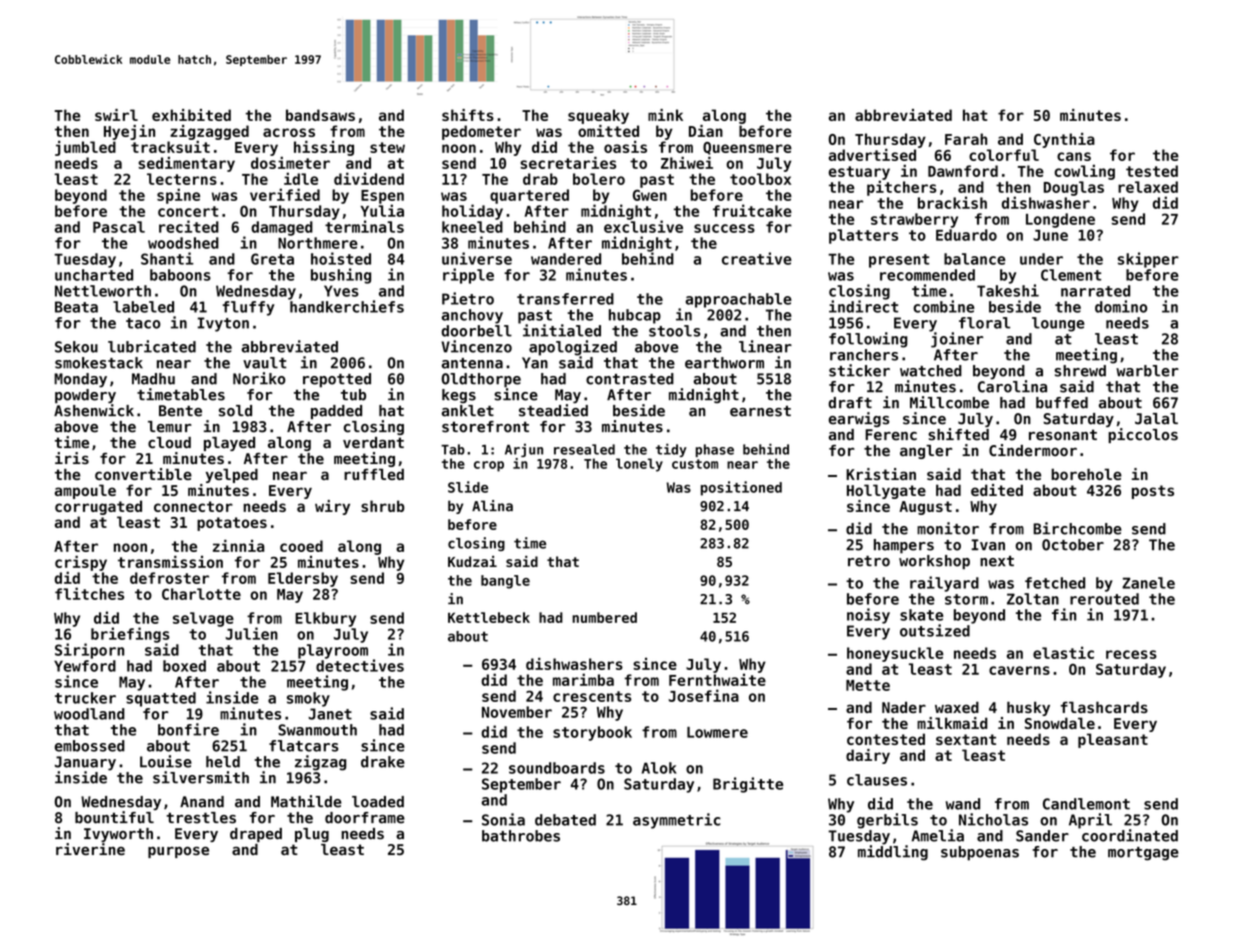 The width and height of the page is (1233, 952). What do you see at coordinates (308, 699) in the page?
I see `smoky` at bounding box center [308, 699].
